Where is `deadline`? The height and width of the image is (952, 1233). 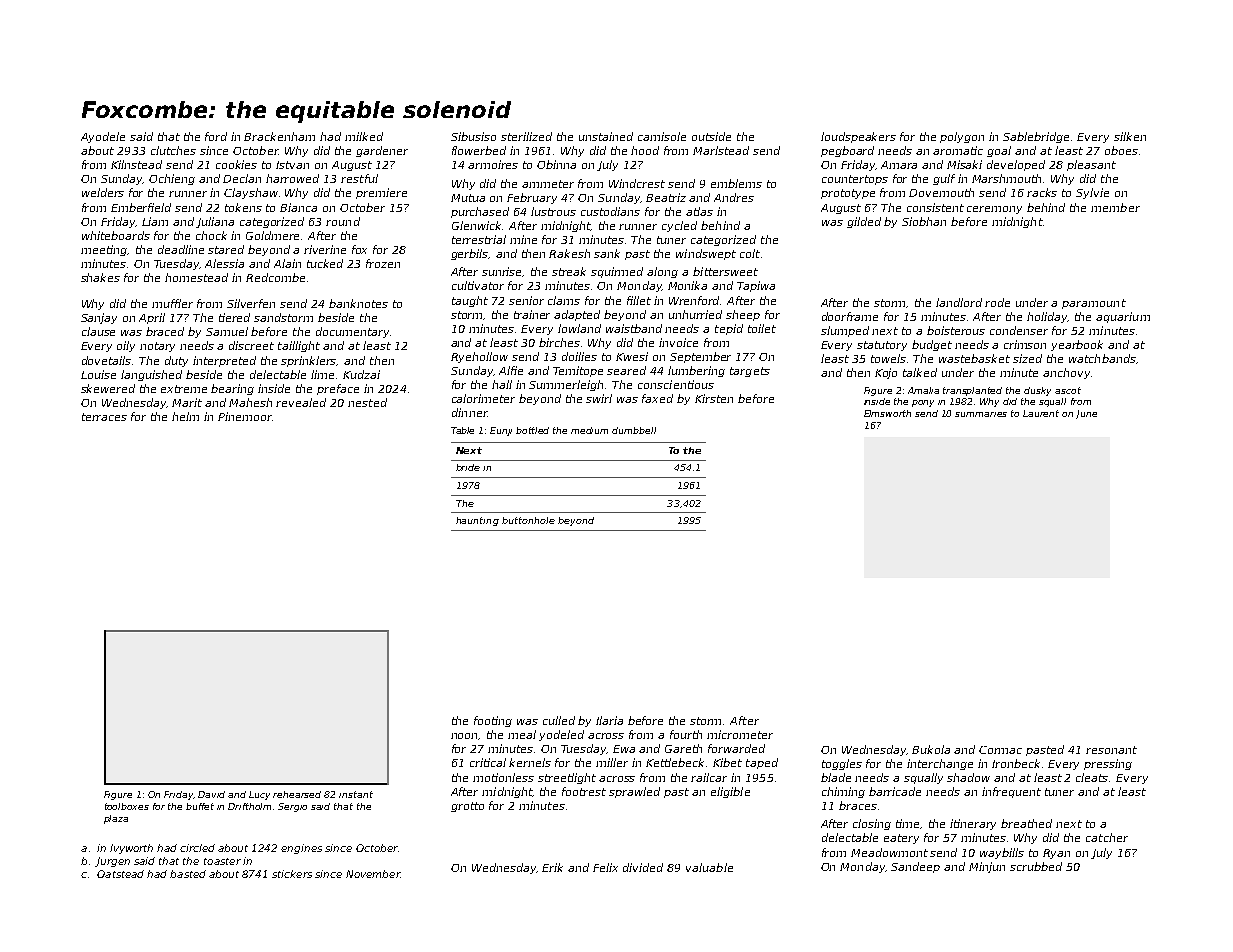 deadline is located at coordinates (181, 249).
